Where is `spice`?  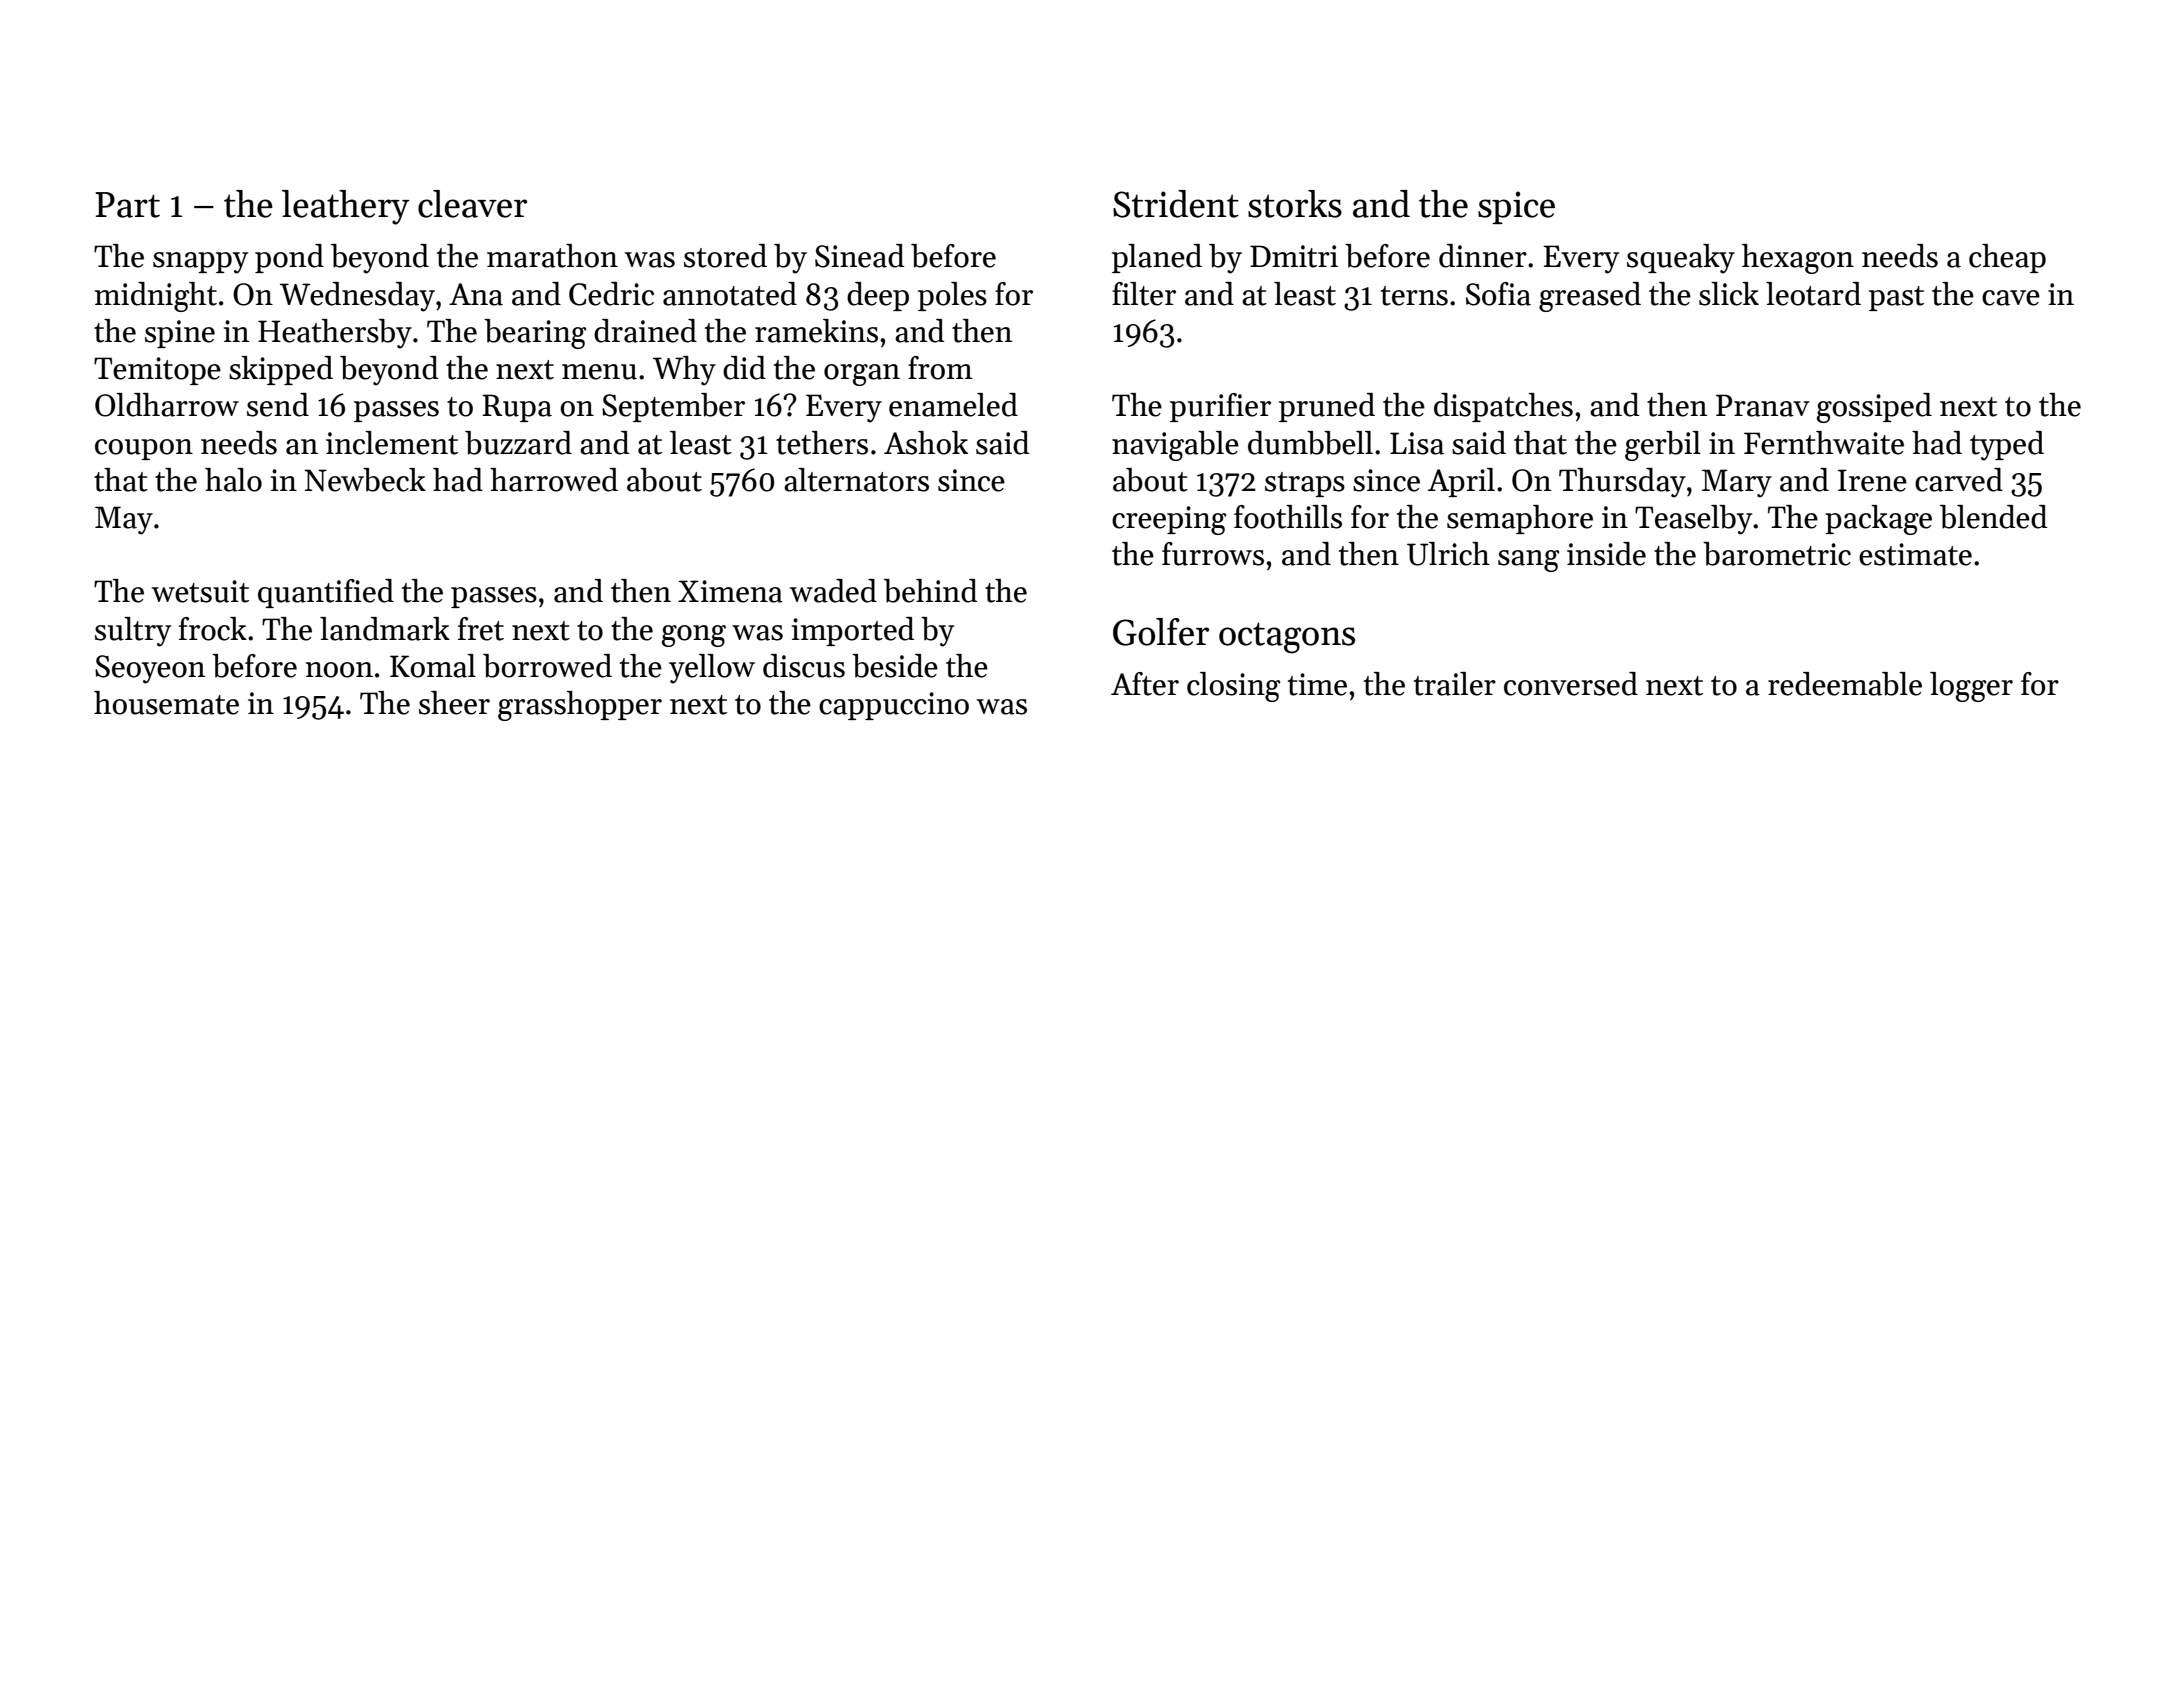 spice is located at coordinates (1516, 207).
